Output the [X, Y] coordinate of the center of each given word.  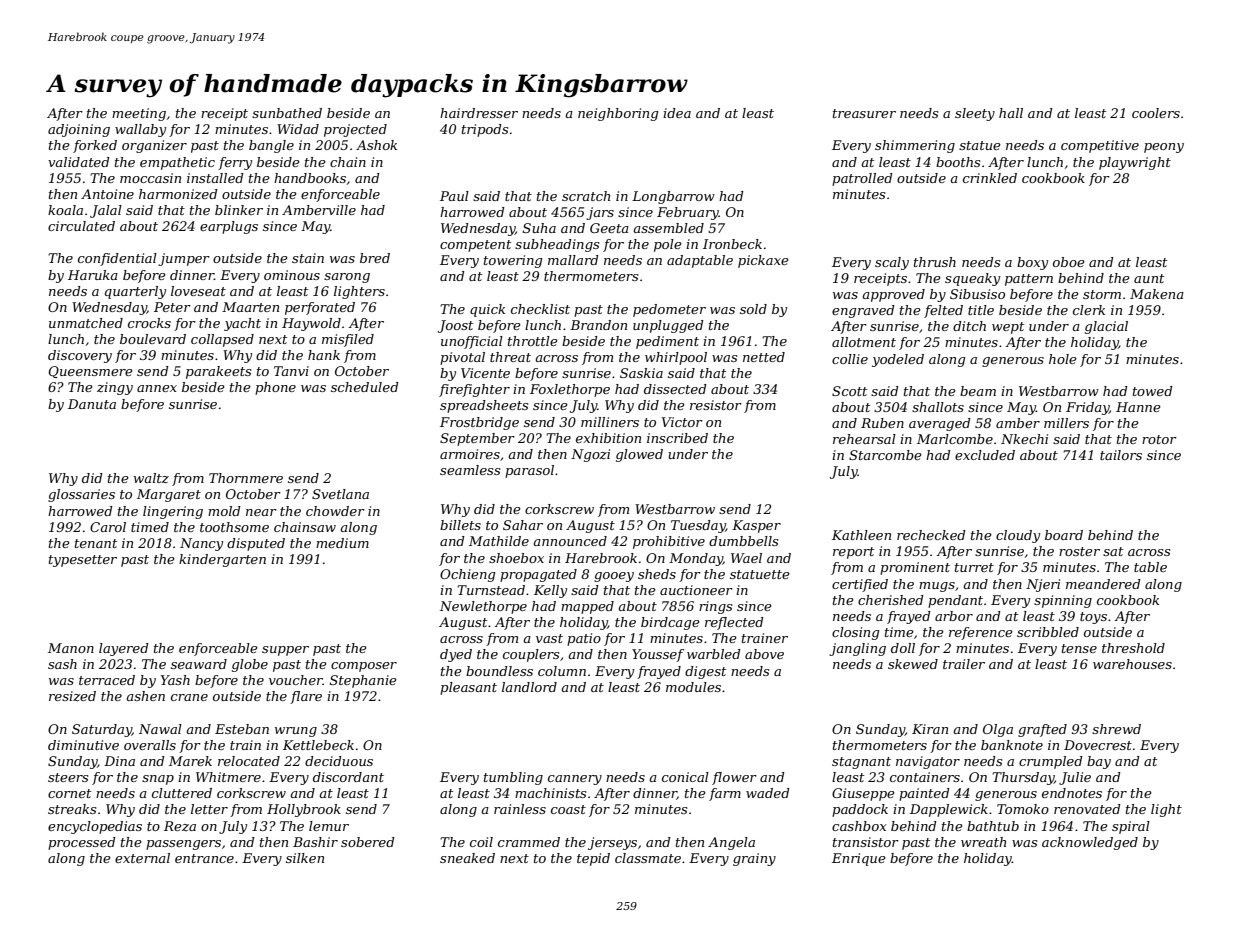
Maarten [250, 307]
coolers [1156, 113]
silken [305, 858]
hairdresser [479, 113]
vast [549, 638]
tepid [593, 859]
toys [1093, 618]
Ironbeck [732, 244]
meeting [139, 114]
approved [893, 295]
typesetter [83, 561]
